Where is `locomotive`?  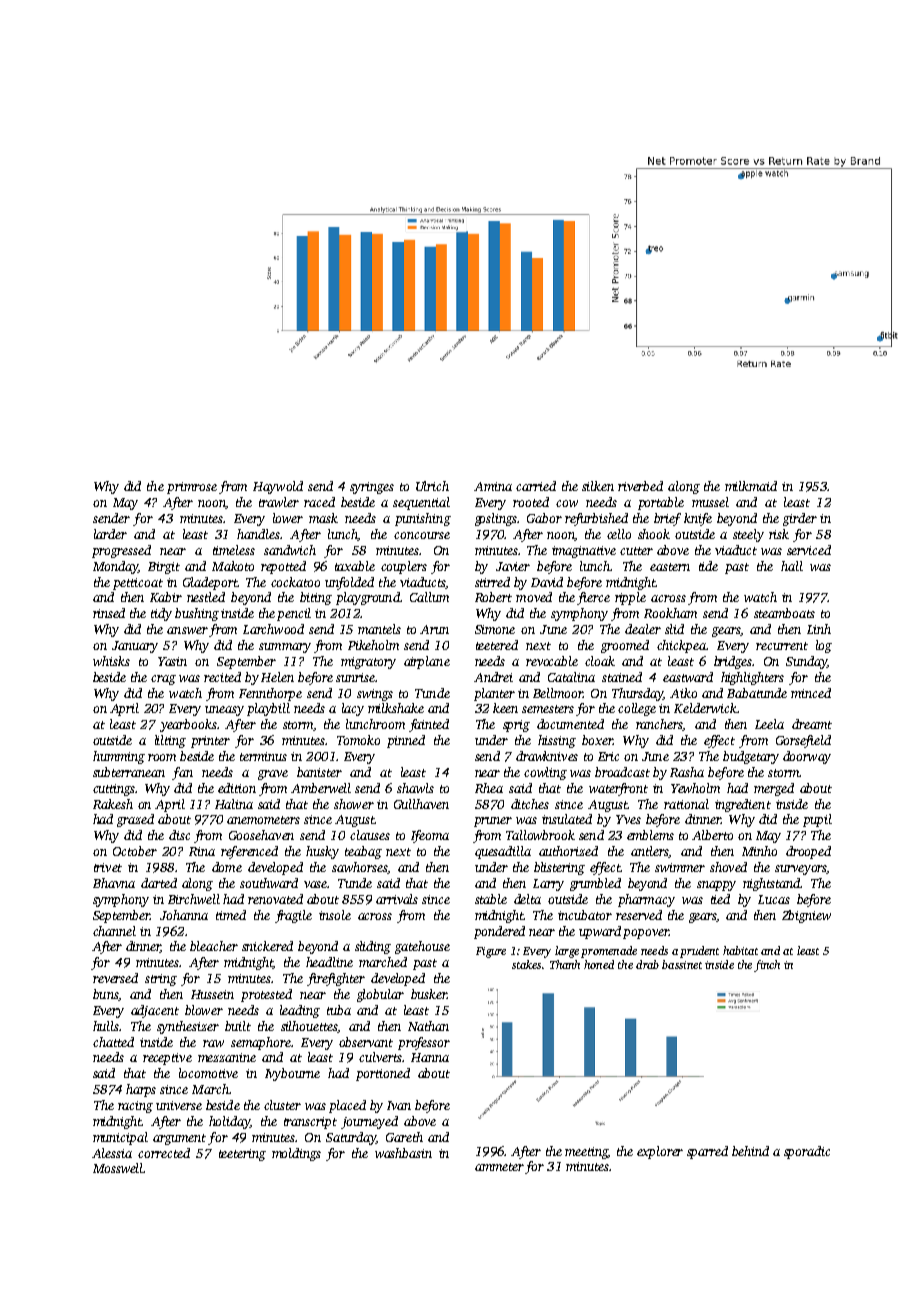
locomotive is located at coordinates (208, 1073).
